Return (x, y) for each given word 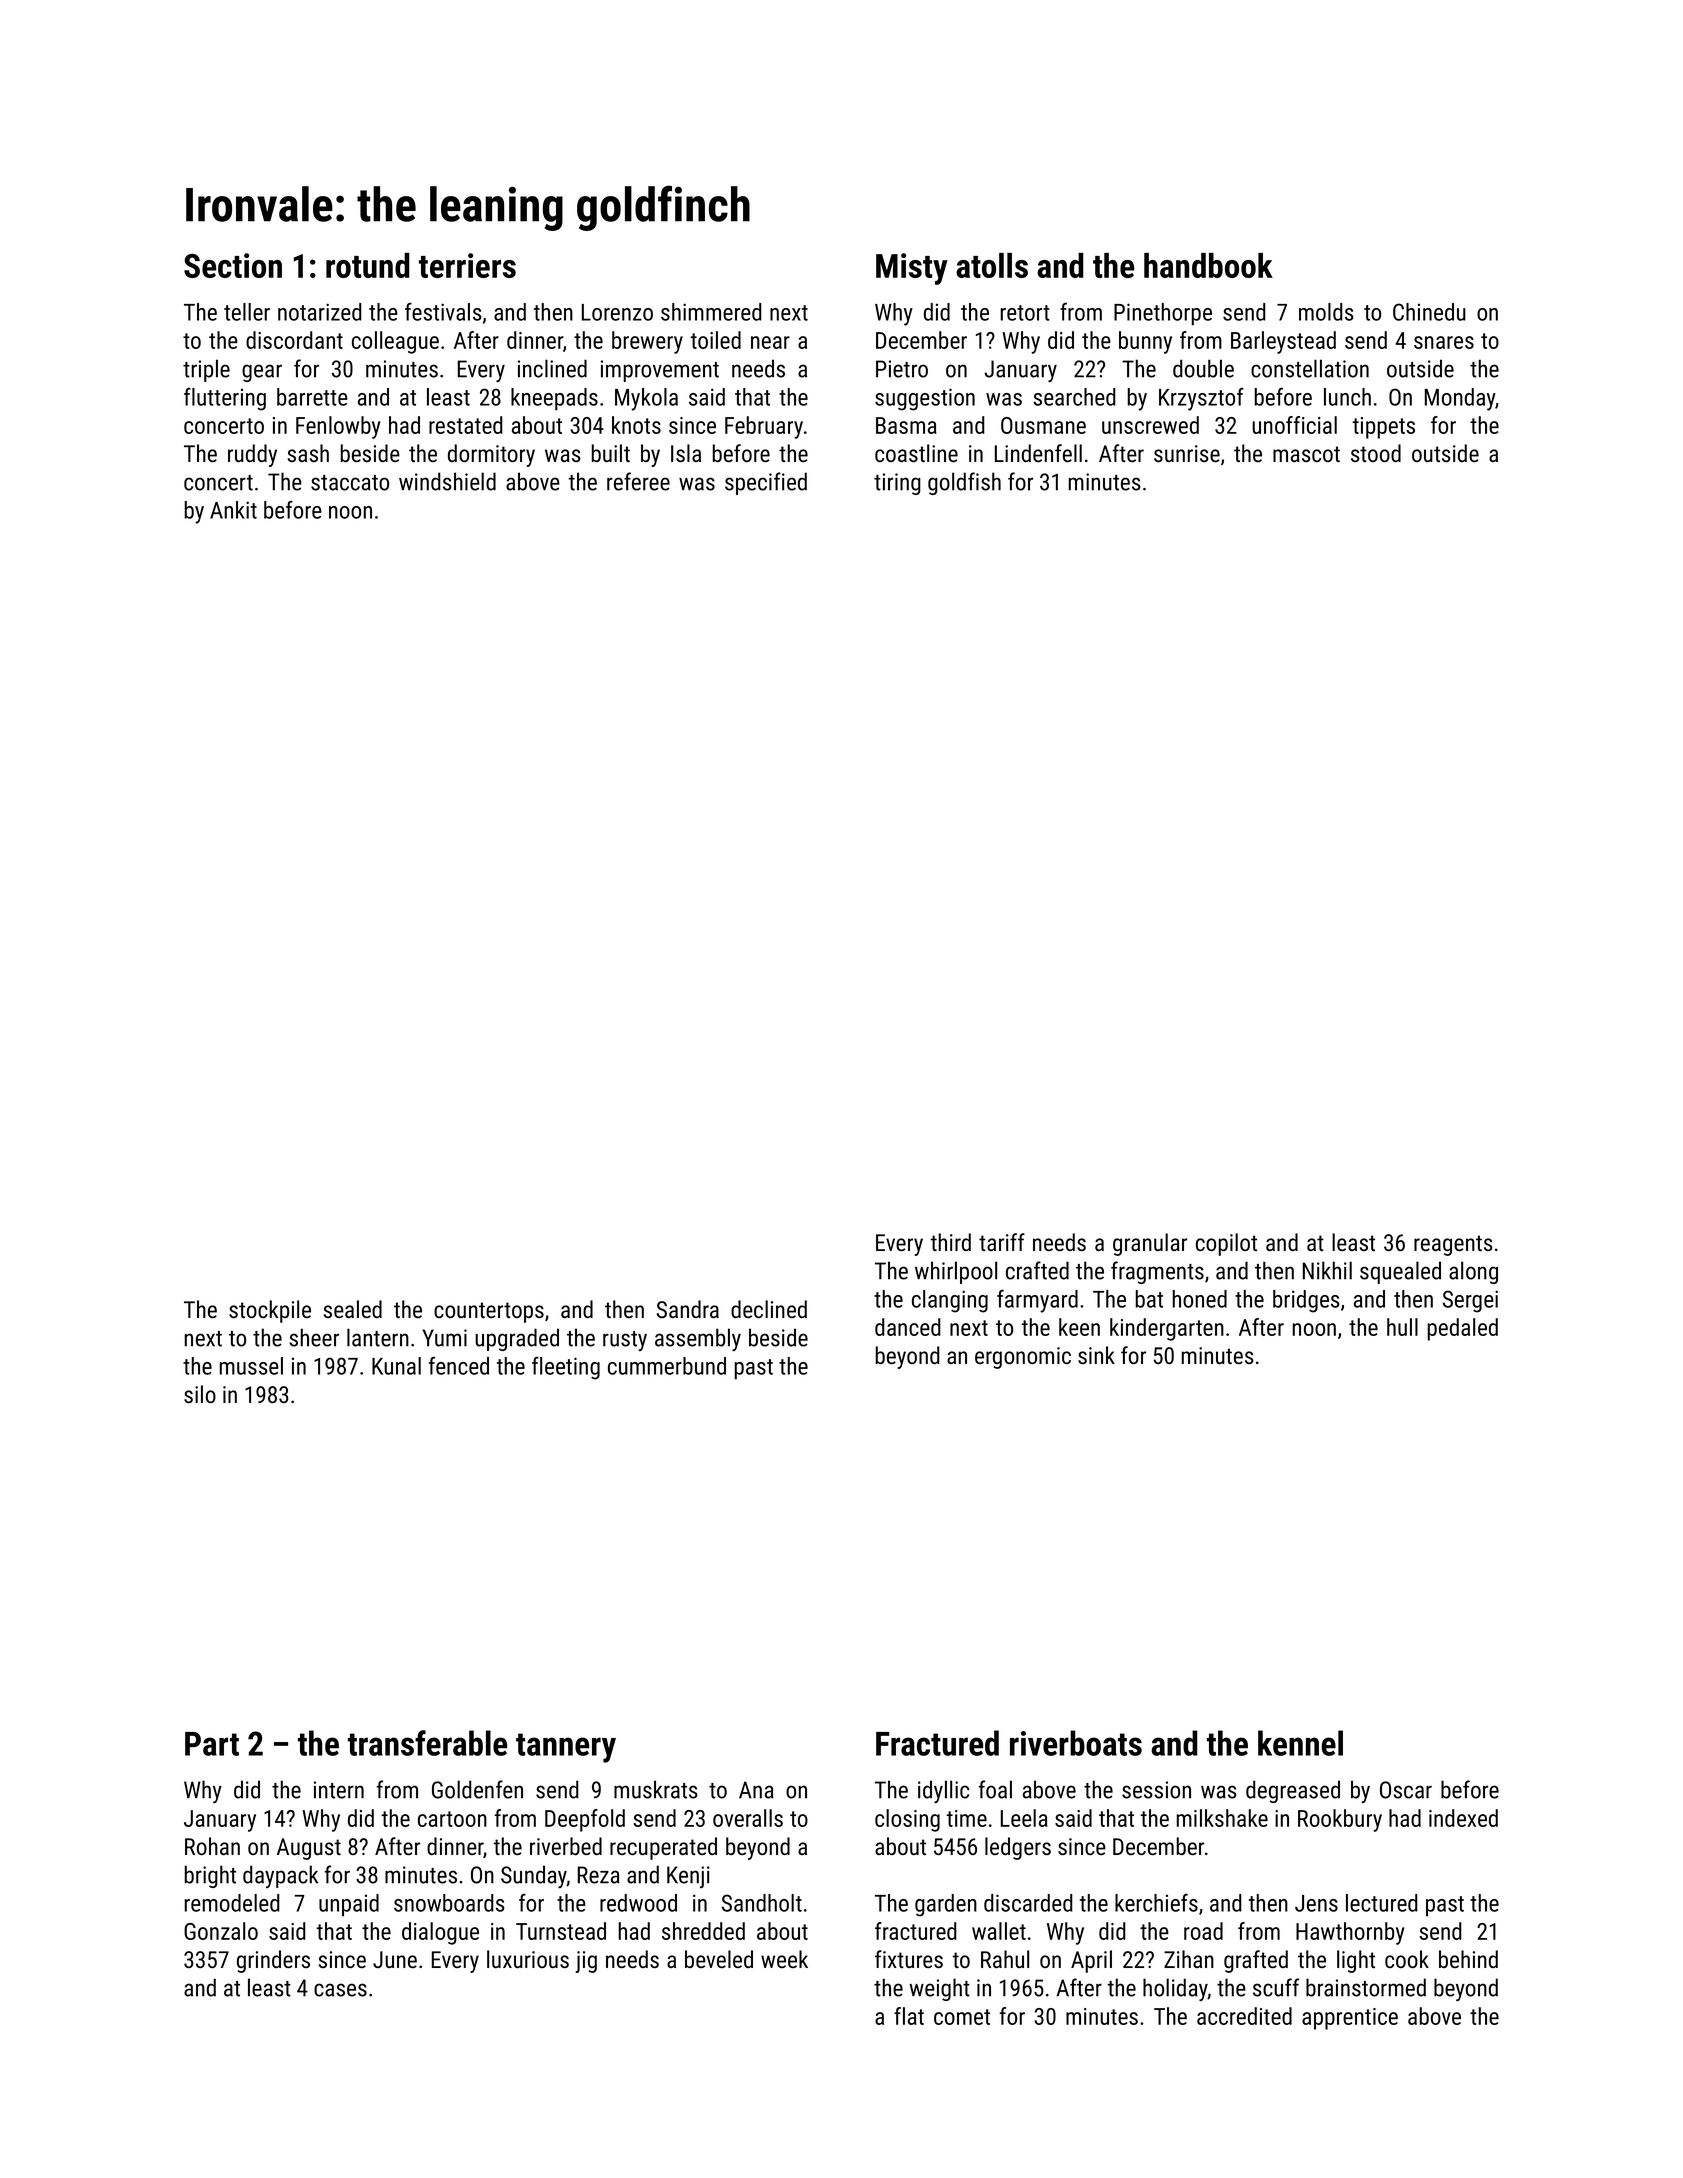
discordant (294, 340)
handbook (1208, 265)
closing (907, 1820)
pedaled (1462, 1329)
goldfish (964, 483)
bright (210, 1876)
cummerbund (667, 1366)
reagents (1453, 1245)
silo (200, 1394)
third (950, 1242)
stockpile (270, 1311)
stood (1376, 453)
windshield (447, 481)
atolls (992, 265)
